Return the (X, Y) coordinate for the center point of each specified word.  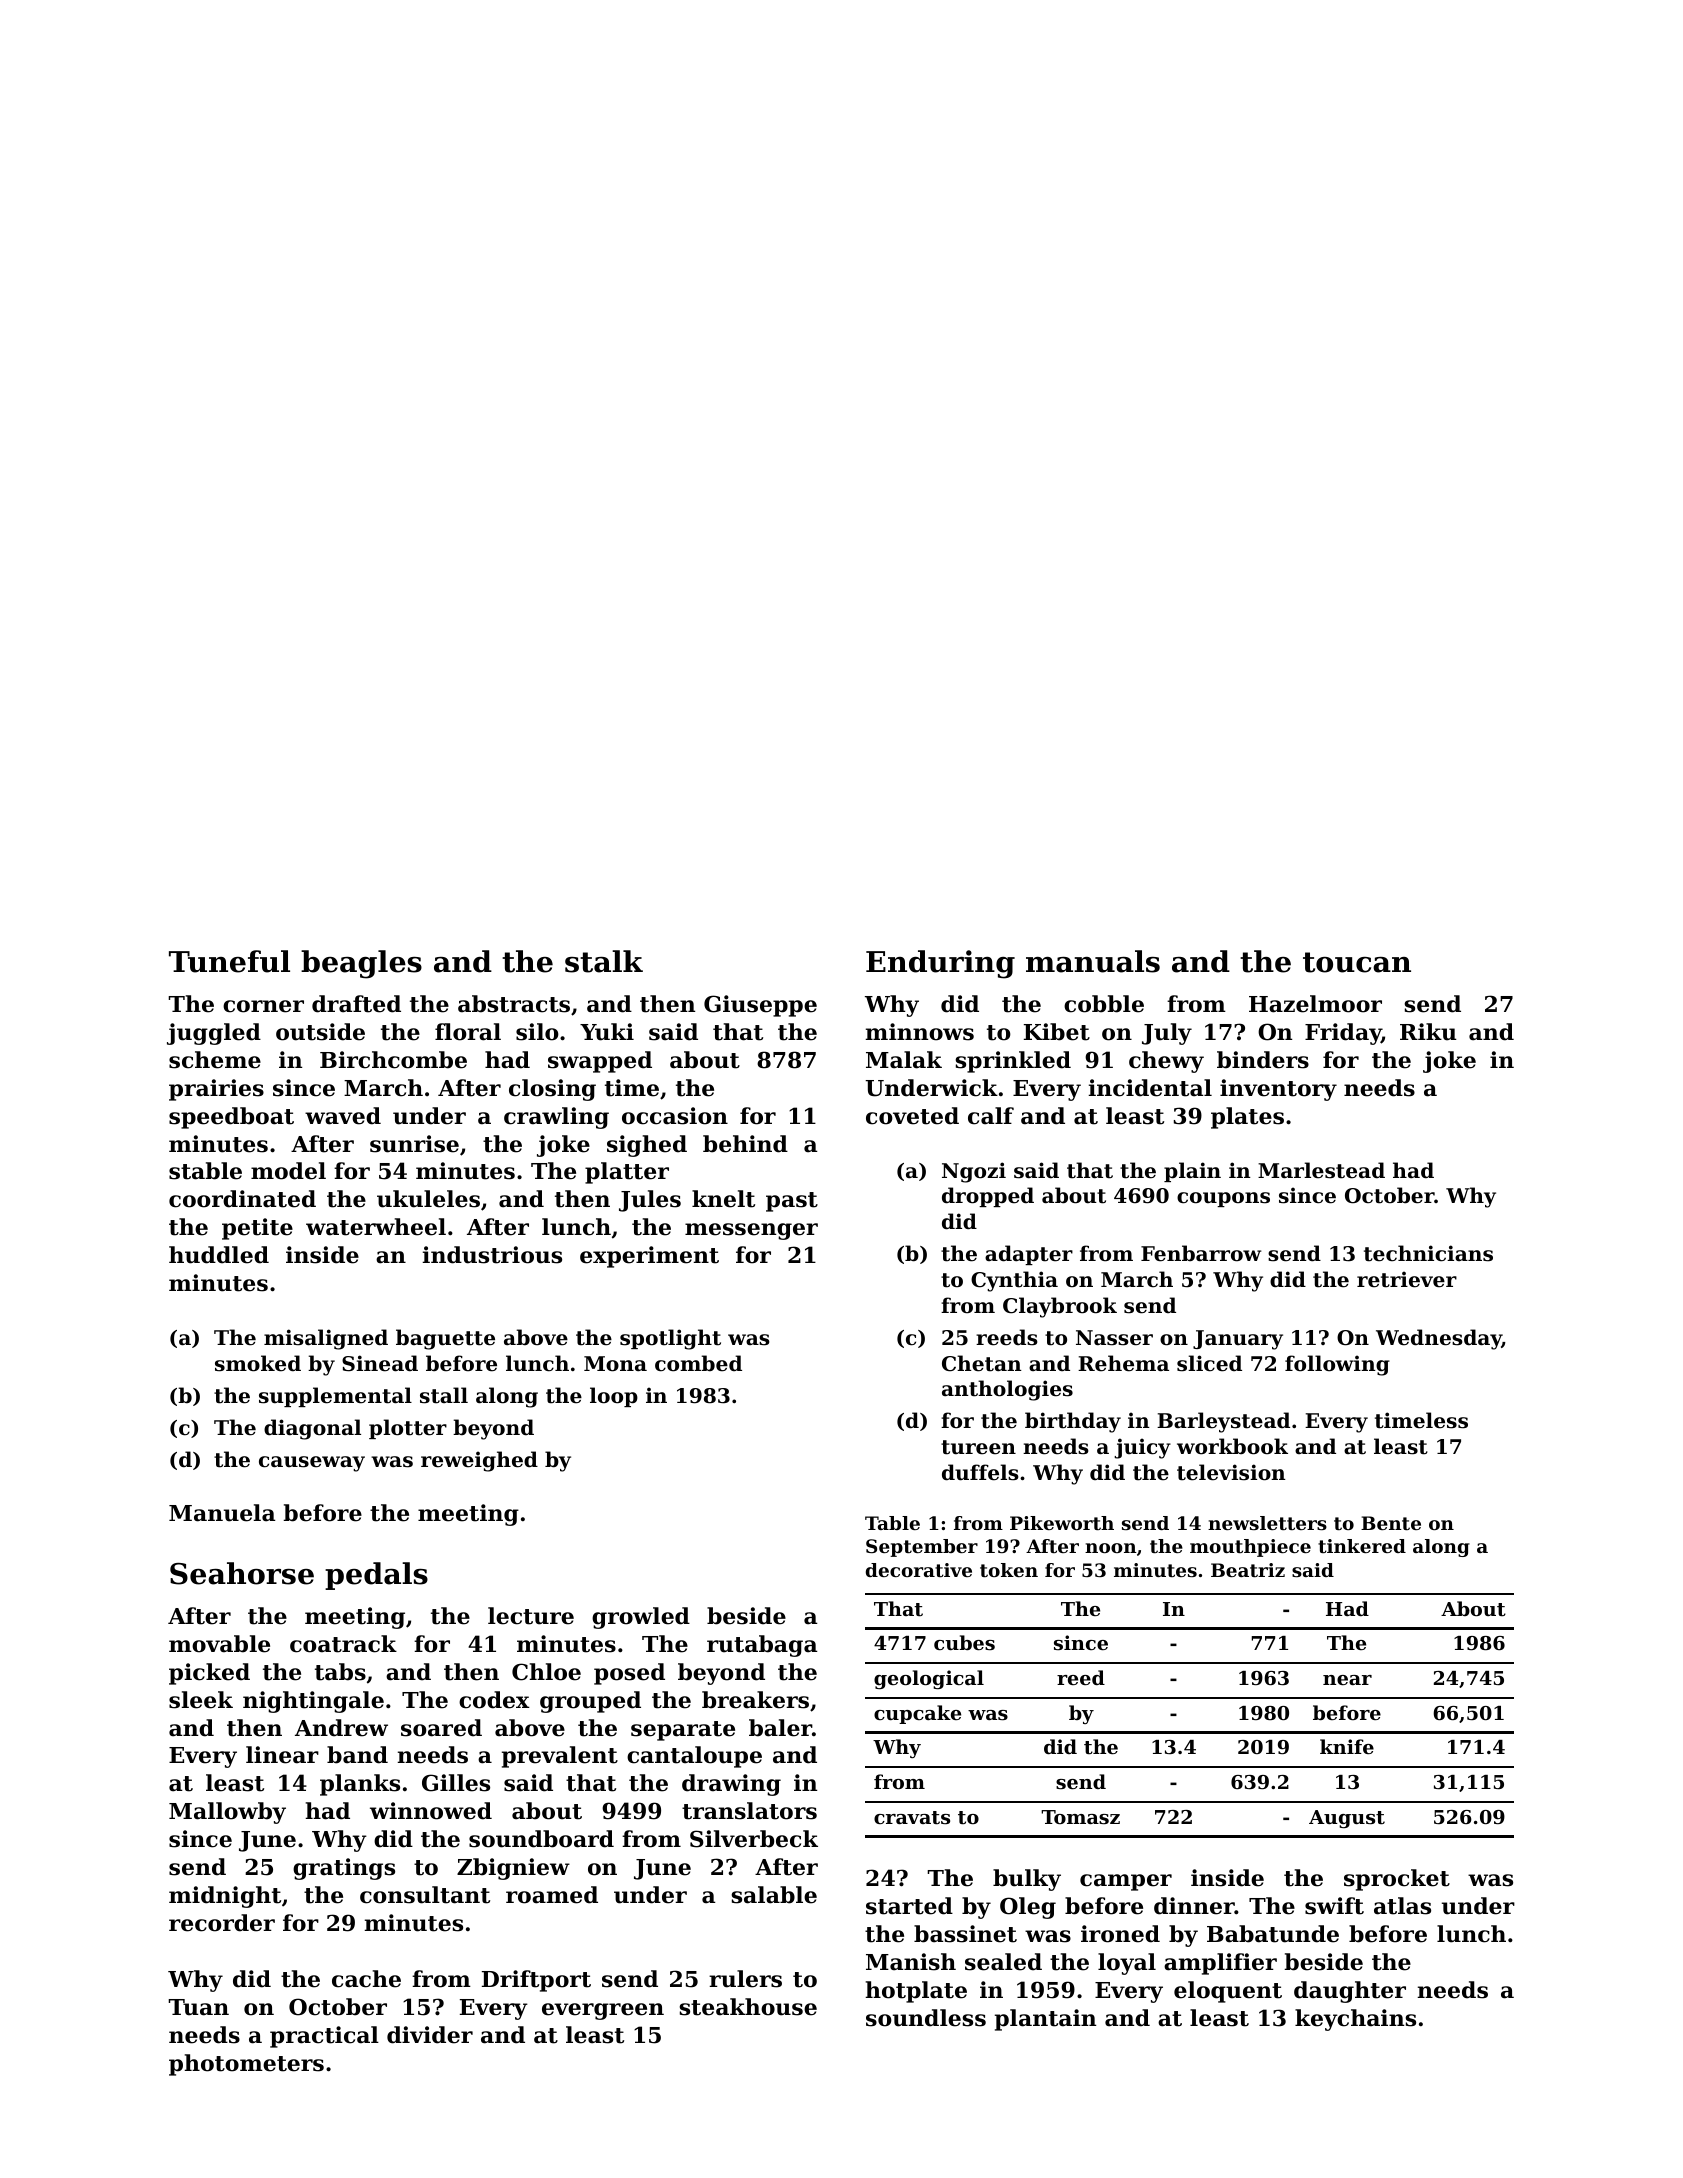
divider (430, 2035)
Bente (1391, 1523)
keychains (1355, 2020)
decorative (919, 1570)
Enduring (940, 964)
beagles (361, 964)
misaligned (326, 1339)
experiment (649, 1257)
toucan (1357, 962)
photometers (246, 2065)
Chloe (546, 1672)
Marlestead (1321, 1170)
